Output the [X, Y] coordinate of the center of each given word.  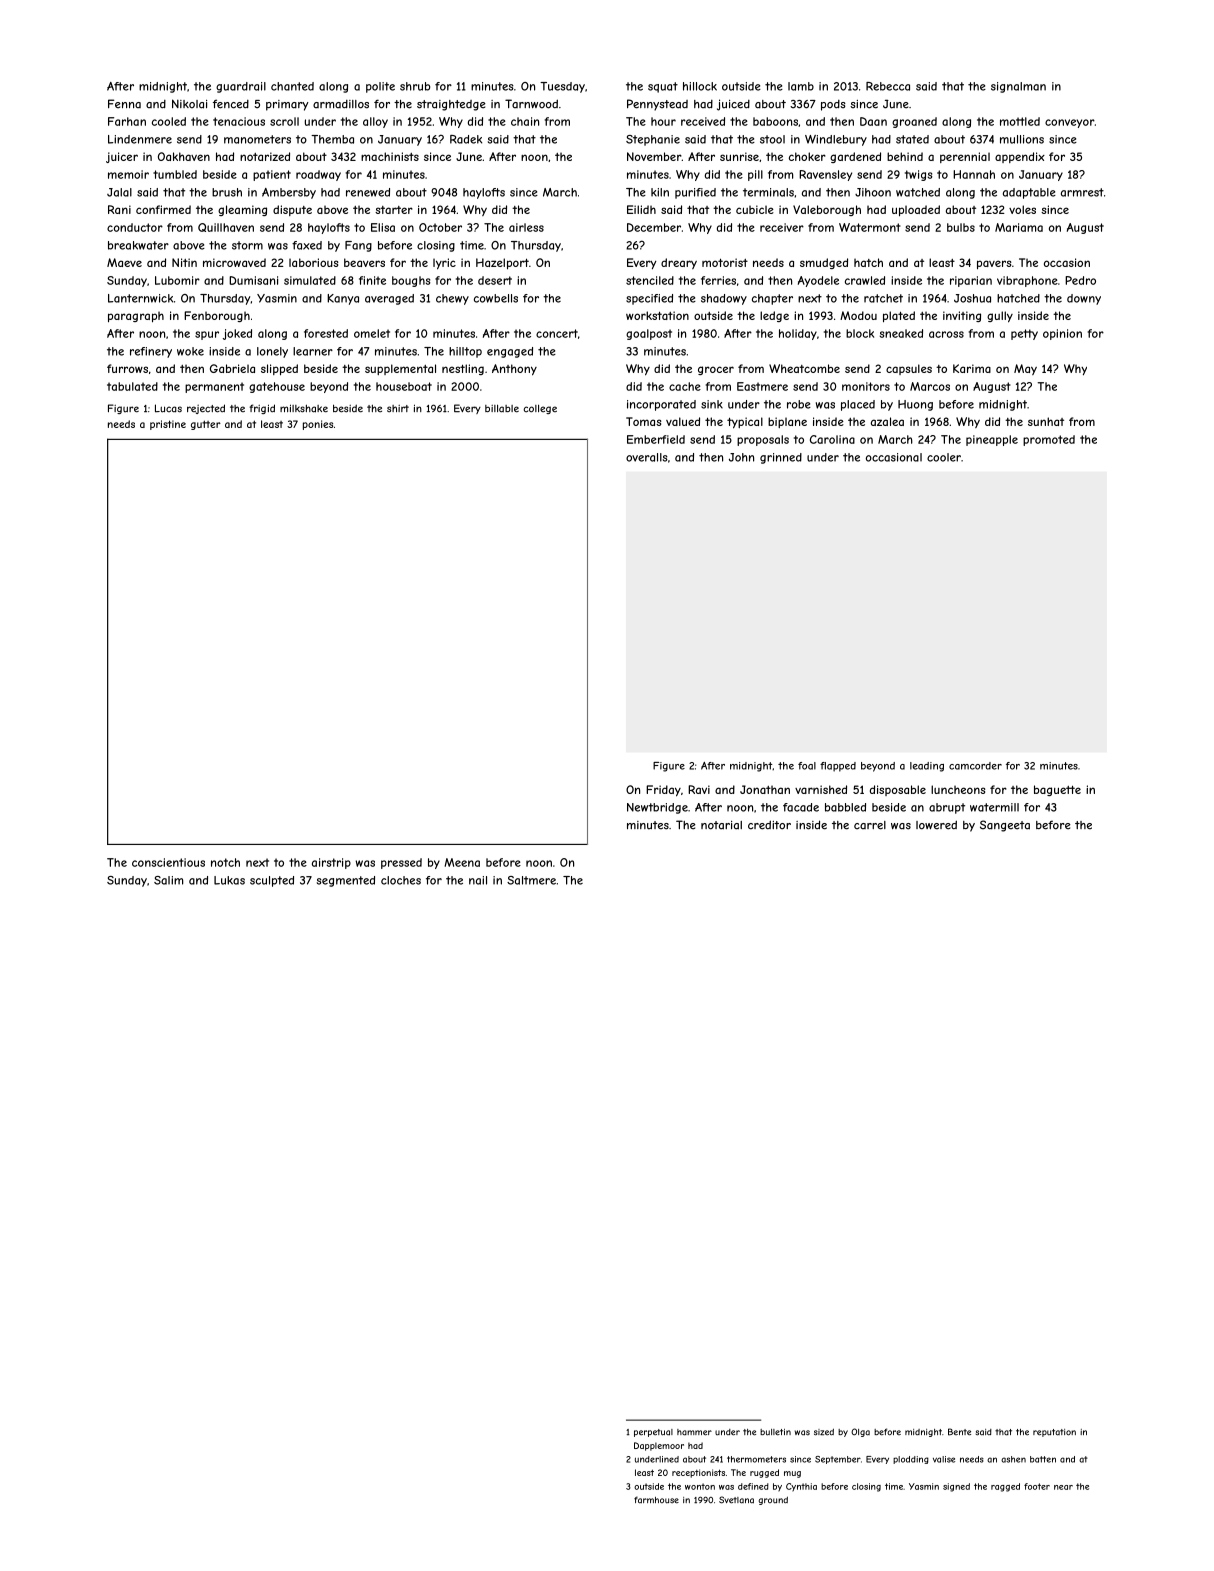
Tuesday [562, 87]
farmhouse [656, 1500]
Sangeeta [1005, 826]
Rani [119, 209]
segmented [346, 881]
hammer [694, 1432]
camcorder [975, 766]
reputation [1054, 1433]
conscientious [168, 862]
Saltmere [531, 880]
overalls [647, 457]
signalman [1018, 87]
